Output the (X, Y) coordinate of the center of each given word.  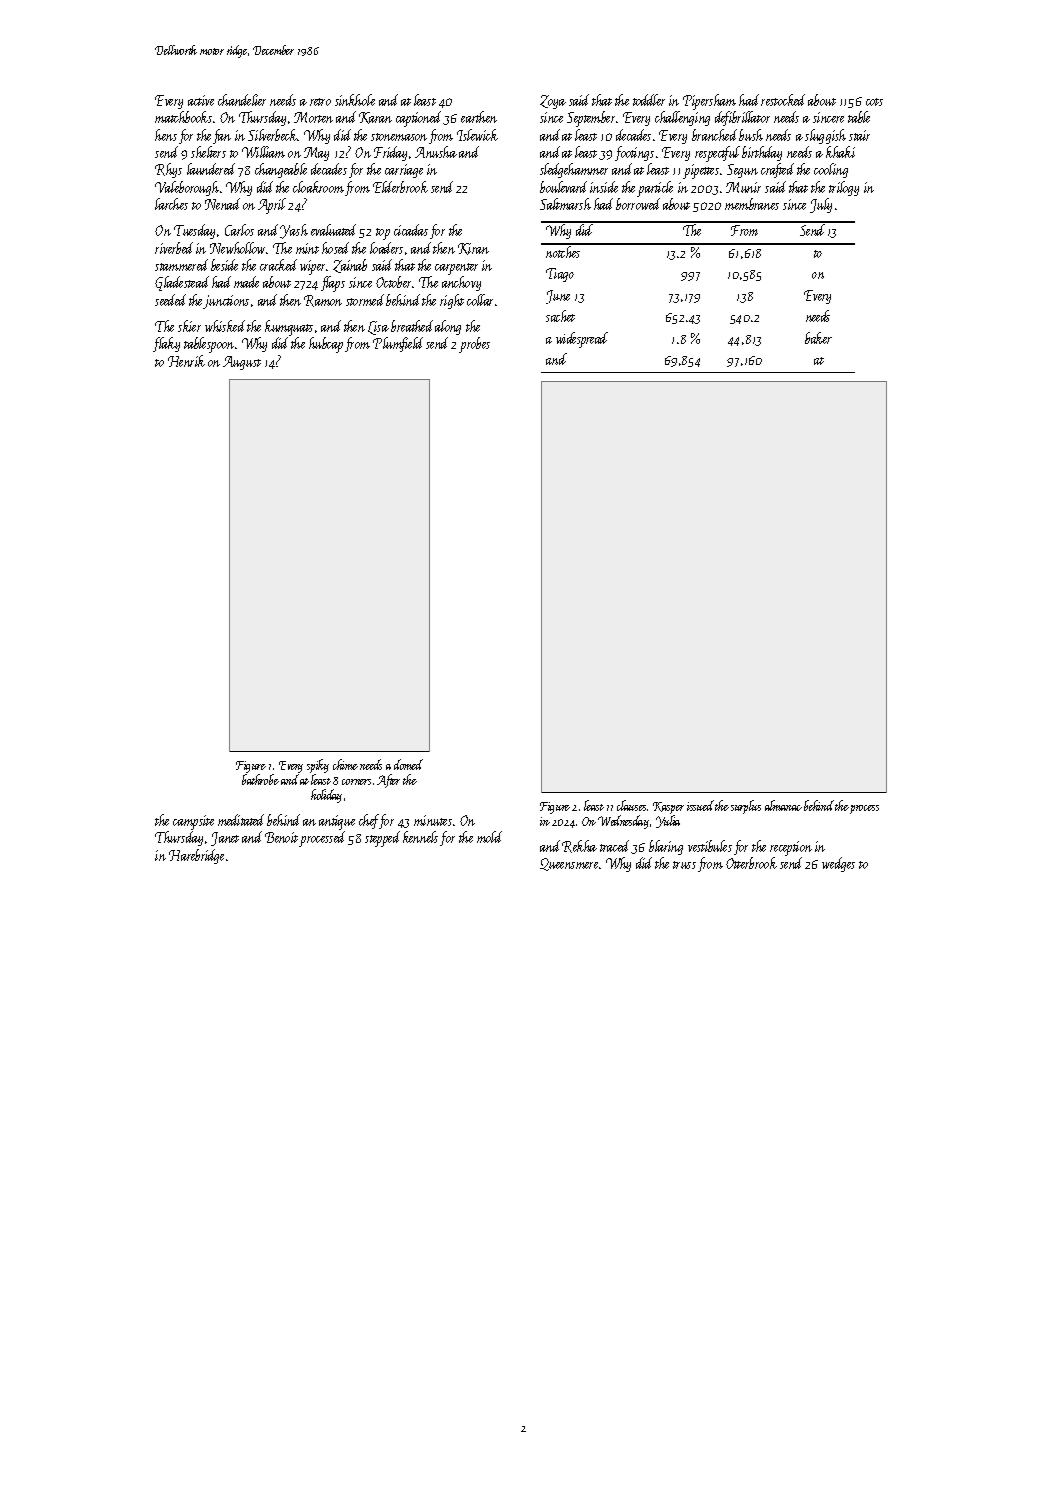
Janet (225, 839)
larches (171, 204)
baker (818, 338)
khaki (840, 152)
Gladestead (182, 283)
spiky (318, 766)
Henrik (186, 361)
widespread (582, 340)
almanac (783, 805)
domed (408, 764)
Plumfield (398, 344)
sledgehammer (574, 170)
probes (474, 345)
